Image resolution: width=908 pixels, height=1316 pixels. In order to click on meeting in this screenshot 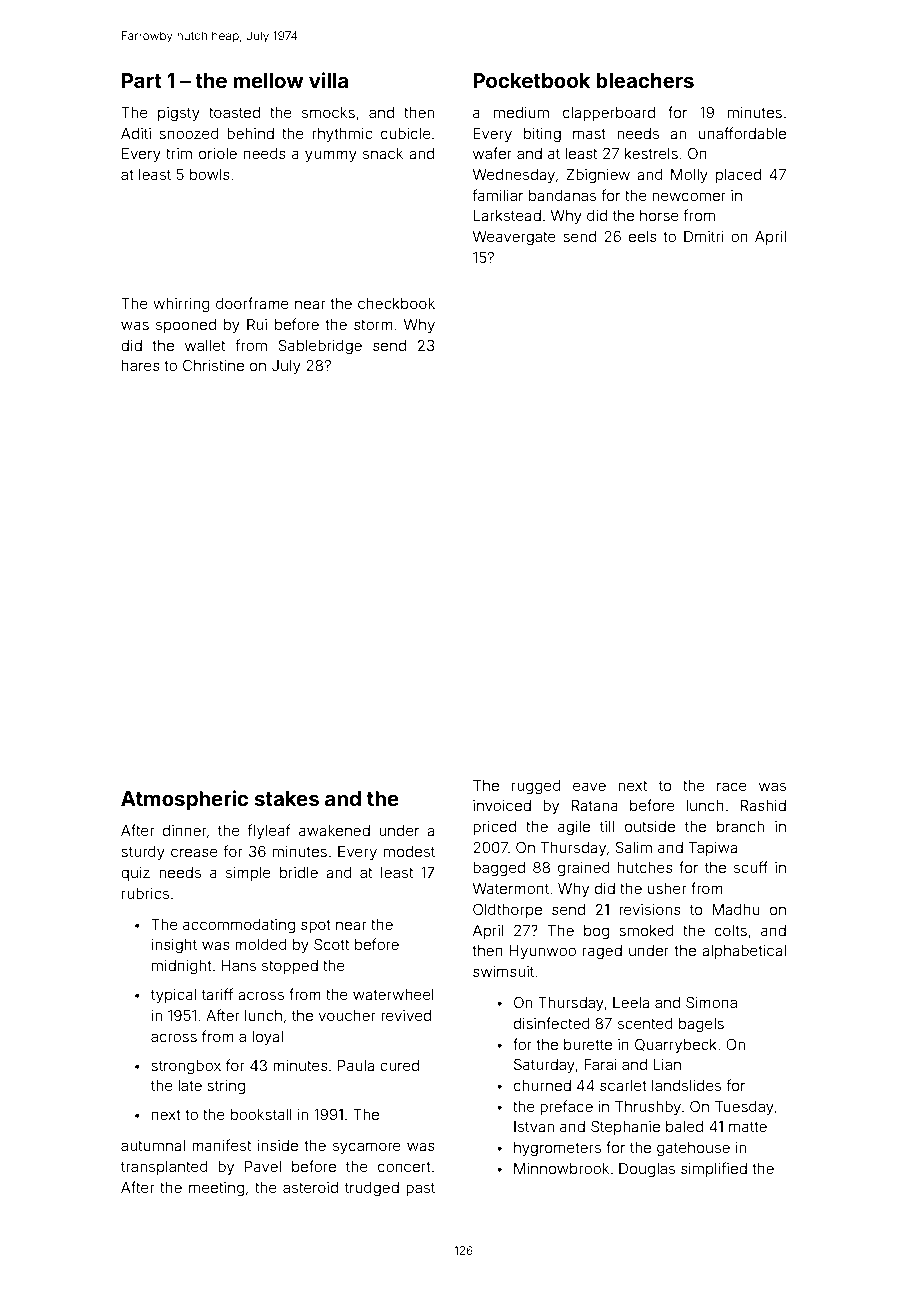, I will do `click(216, 1189)`.
